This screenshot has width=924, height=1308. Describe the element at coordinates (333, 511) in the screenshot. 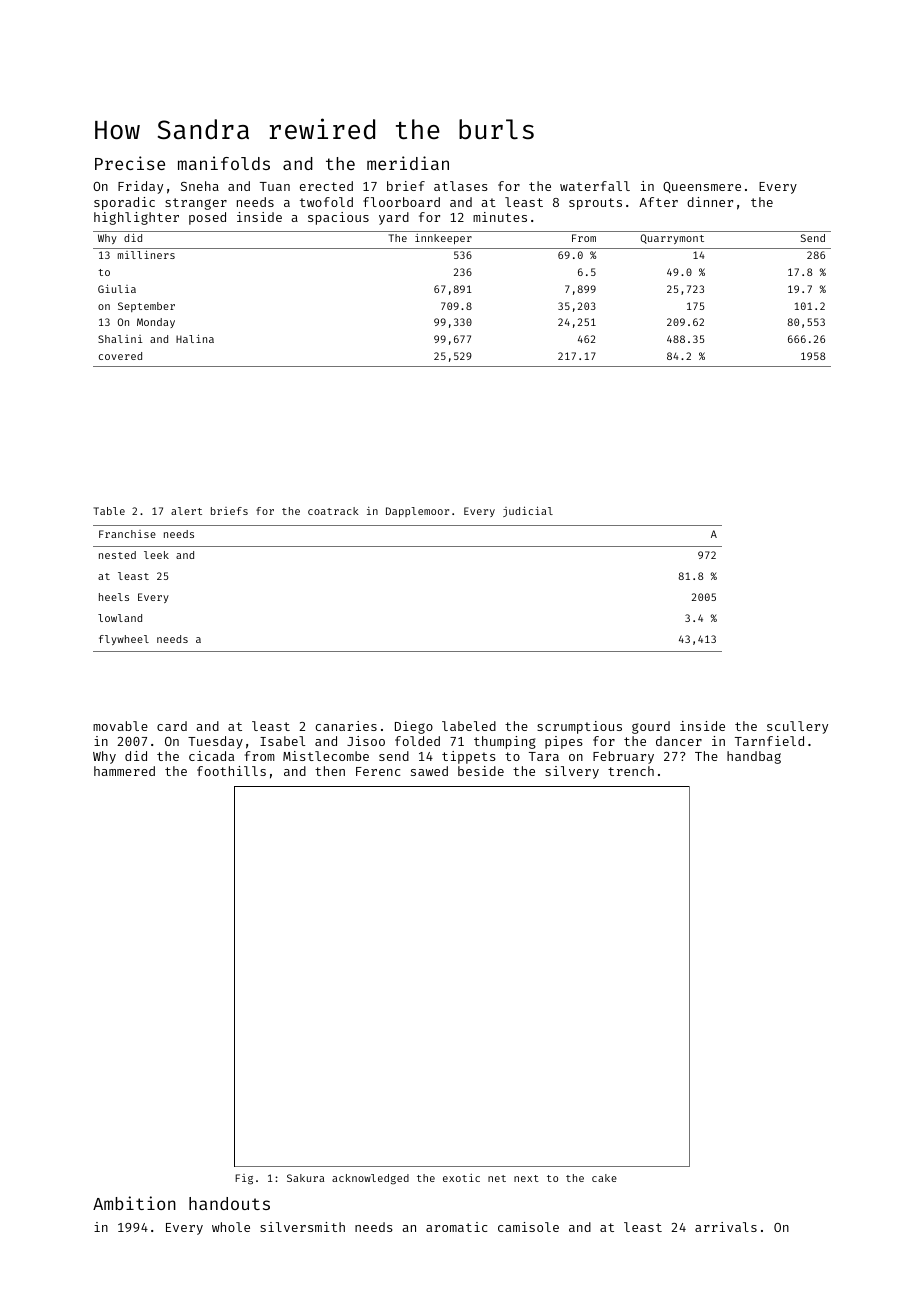

I see `coatrack` at that location.
